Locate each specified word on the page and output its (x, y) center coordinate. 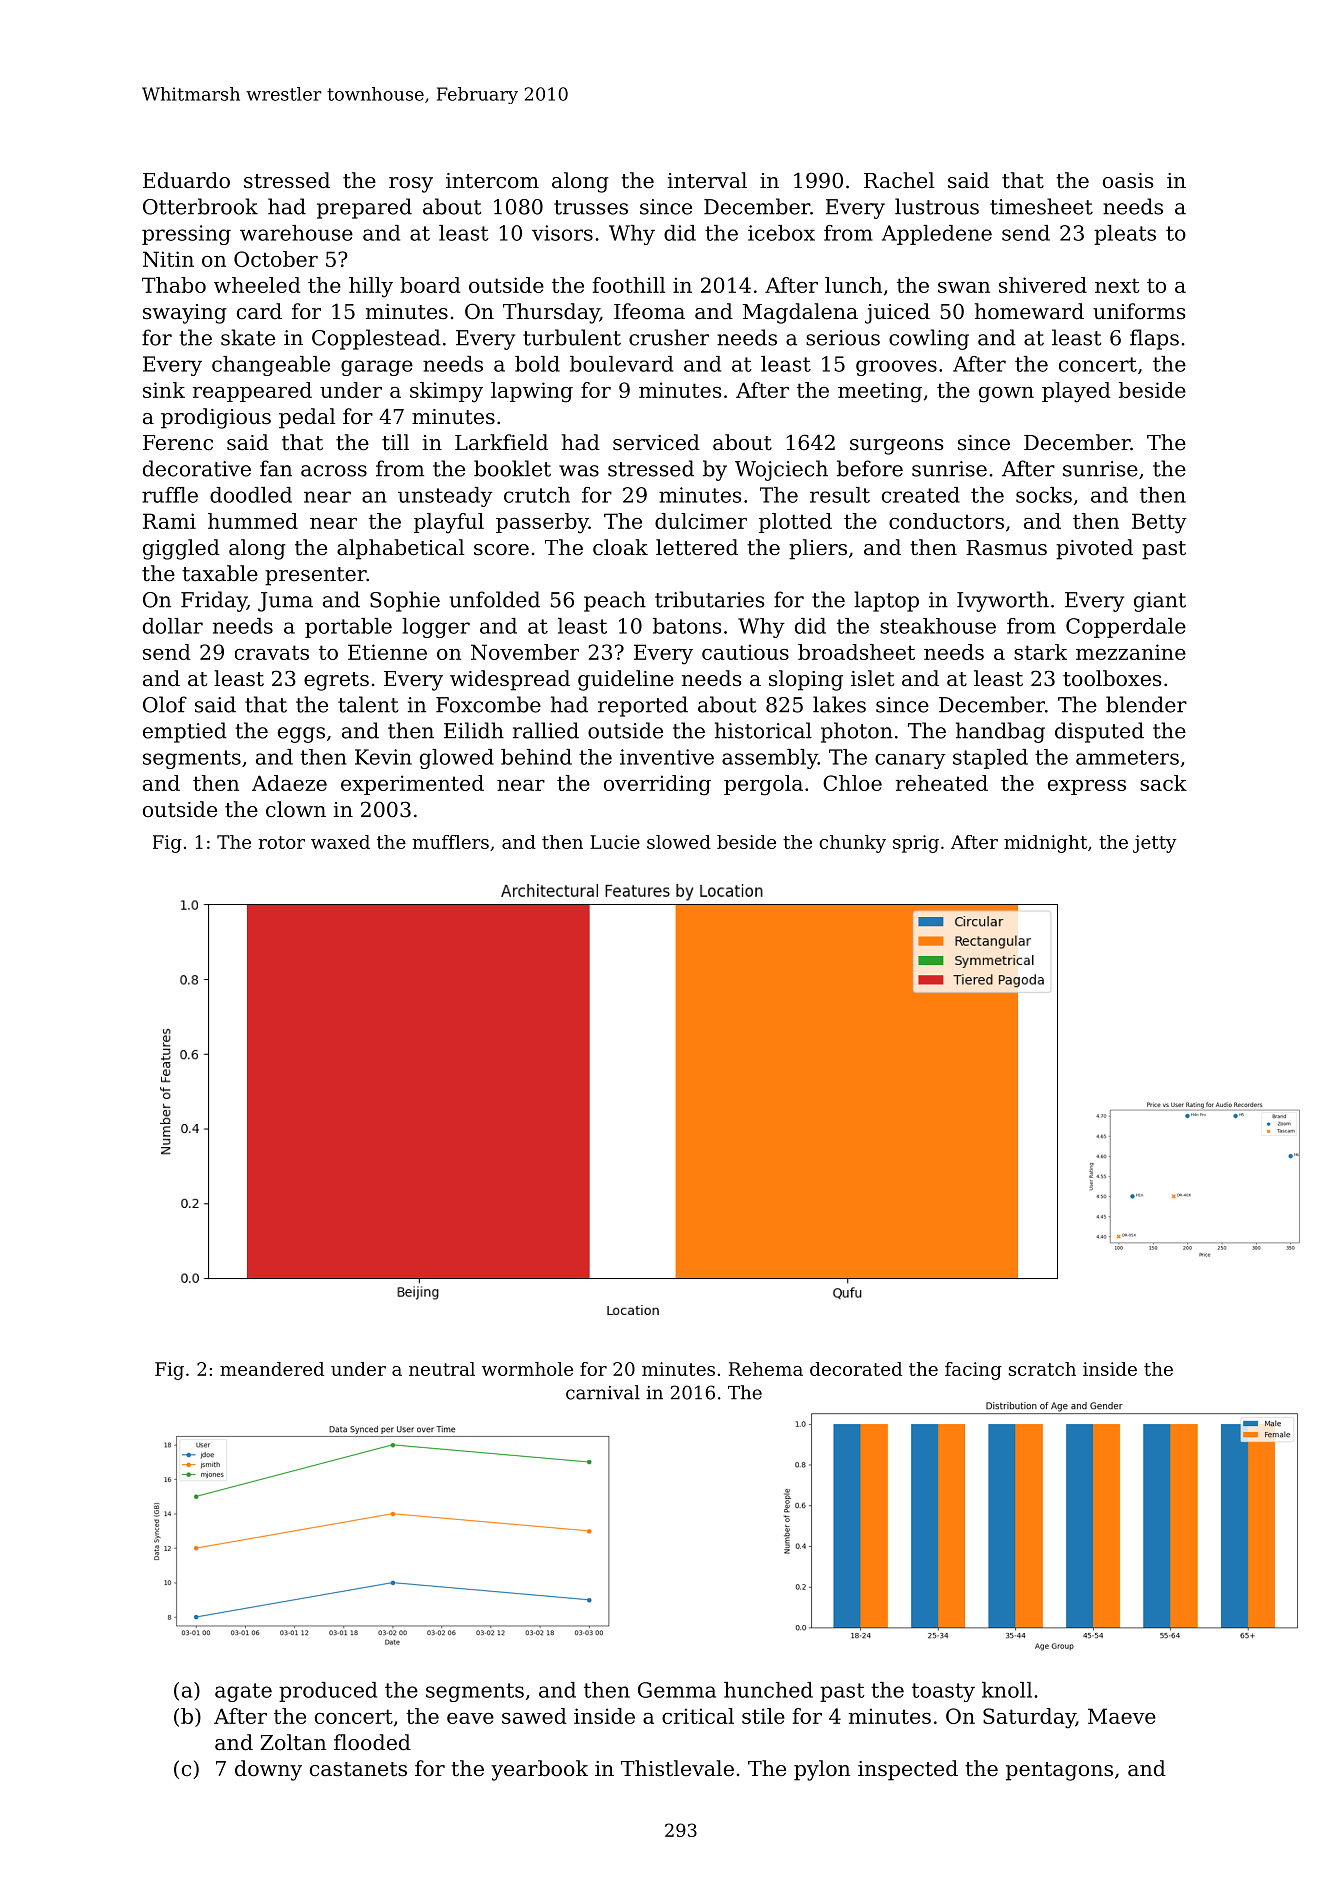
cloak (620, 547)
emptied (185, 732)
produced (328, 1692)
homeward (1029, 311)
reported (643, 706)
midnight (1045, 844)
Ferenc (178, 443)
